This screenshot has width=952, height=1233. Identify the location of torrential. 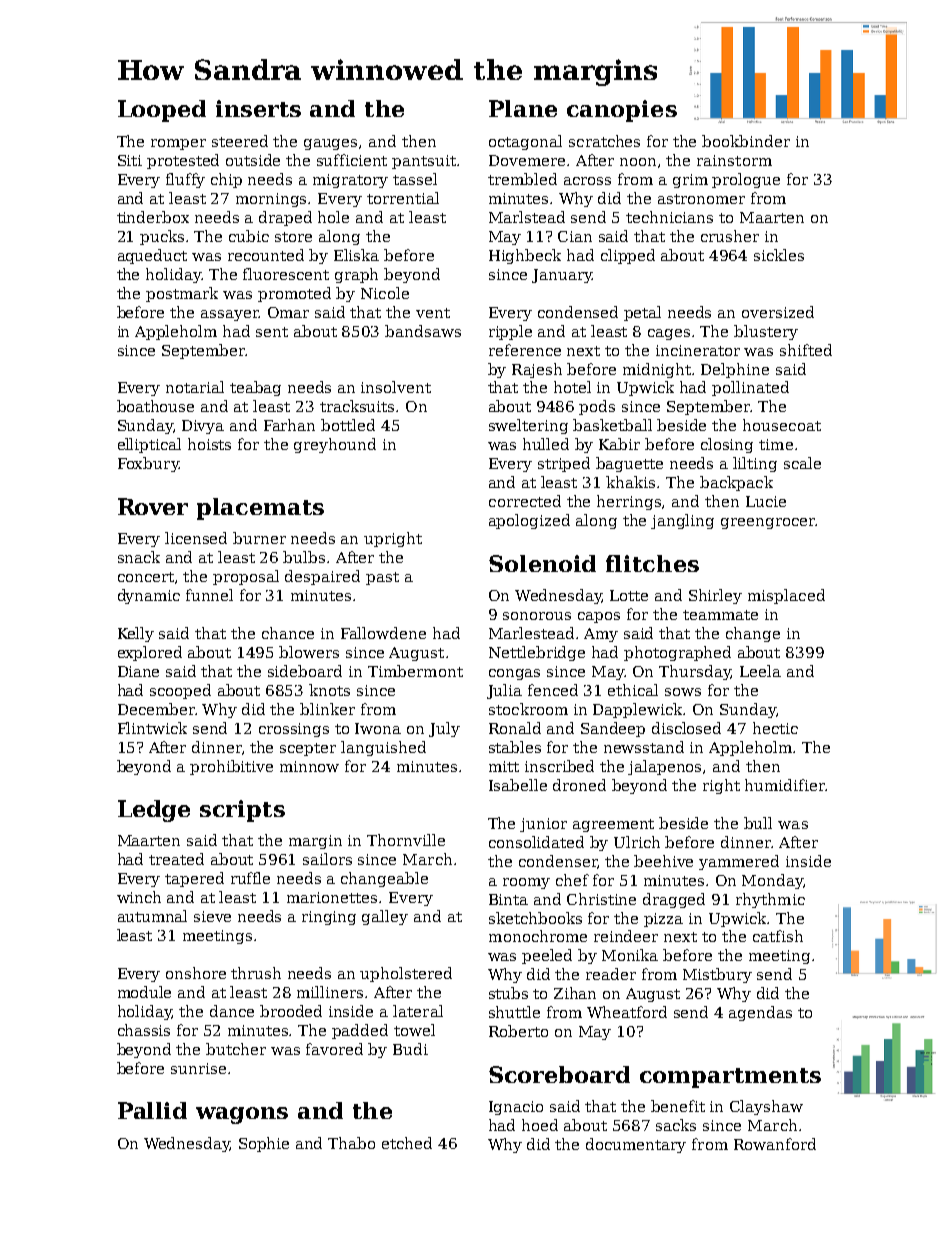
(403, 198).
